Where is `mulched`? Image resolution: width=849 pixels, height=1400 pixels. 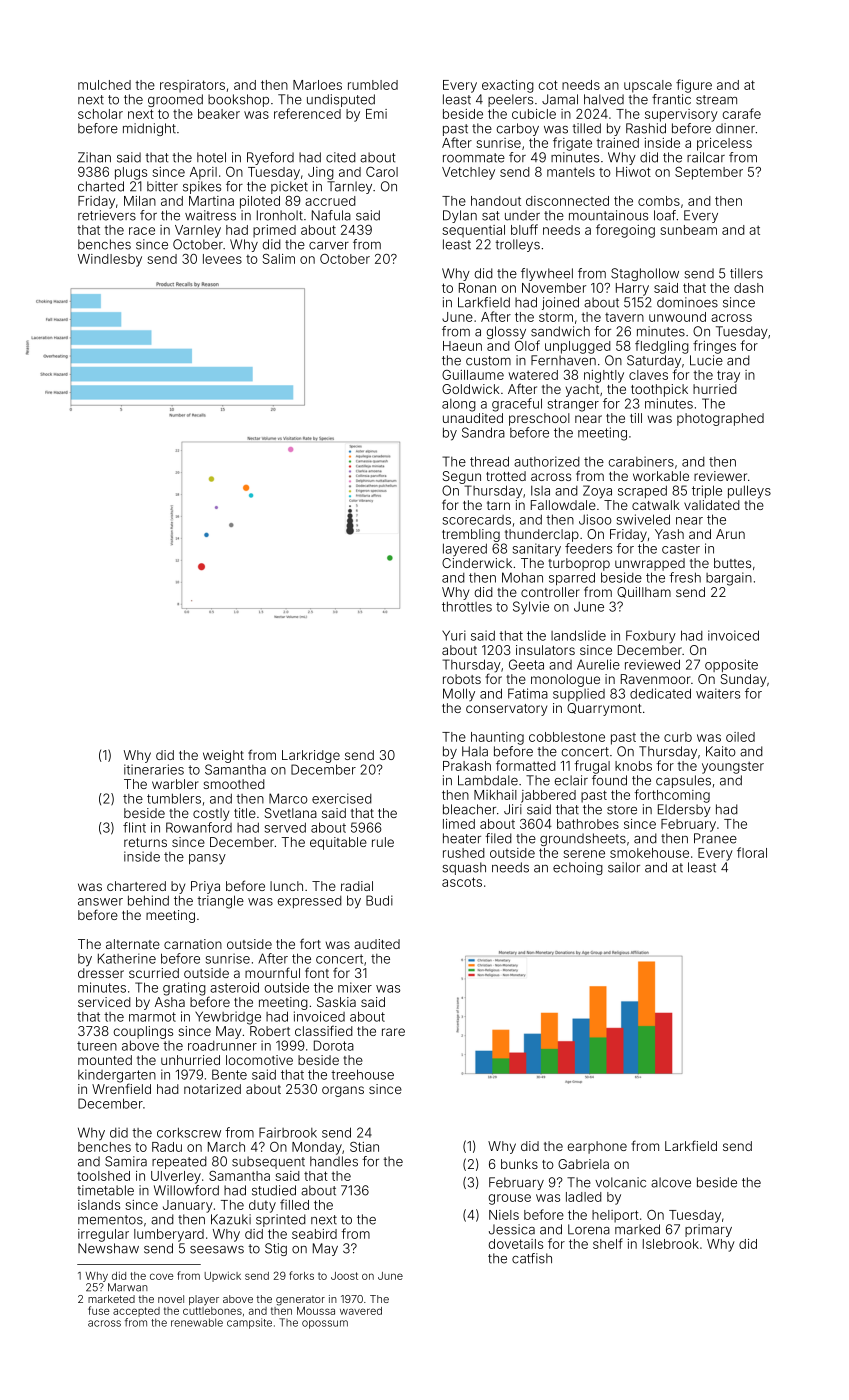 mulched is located at coordinates (104, 85).
